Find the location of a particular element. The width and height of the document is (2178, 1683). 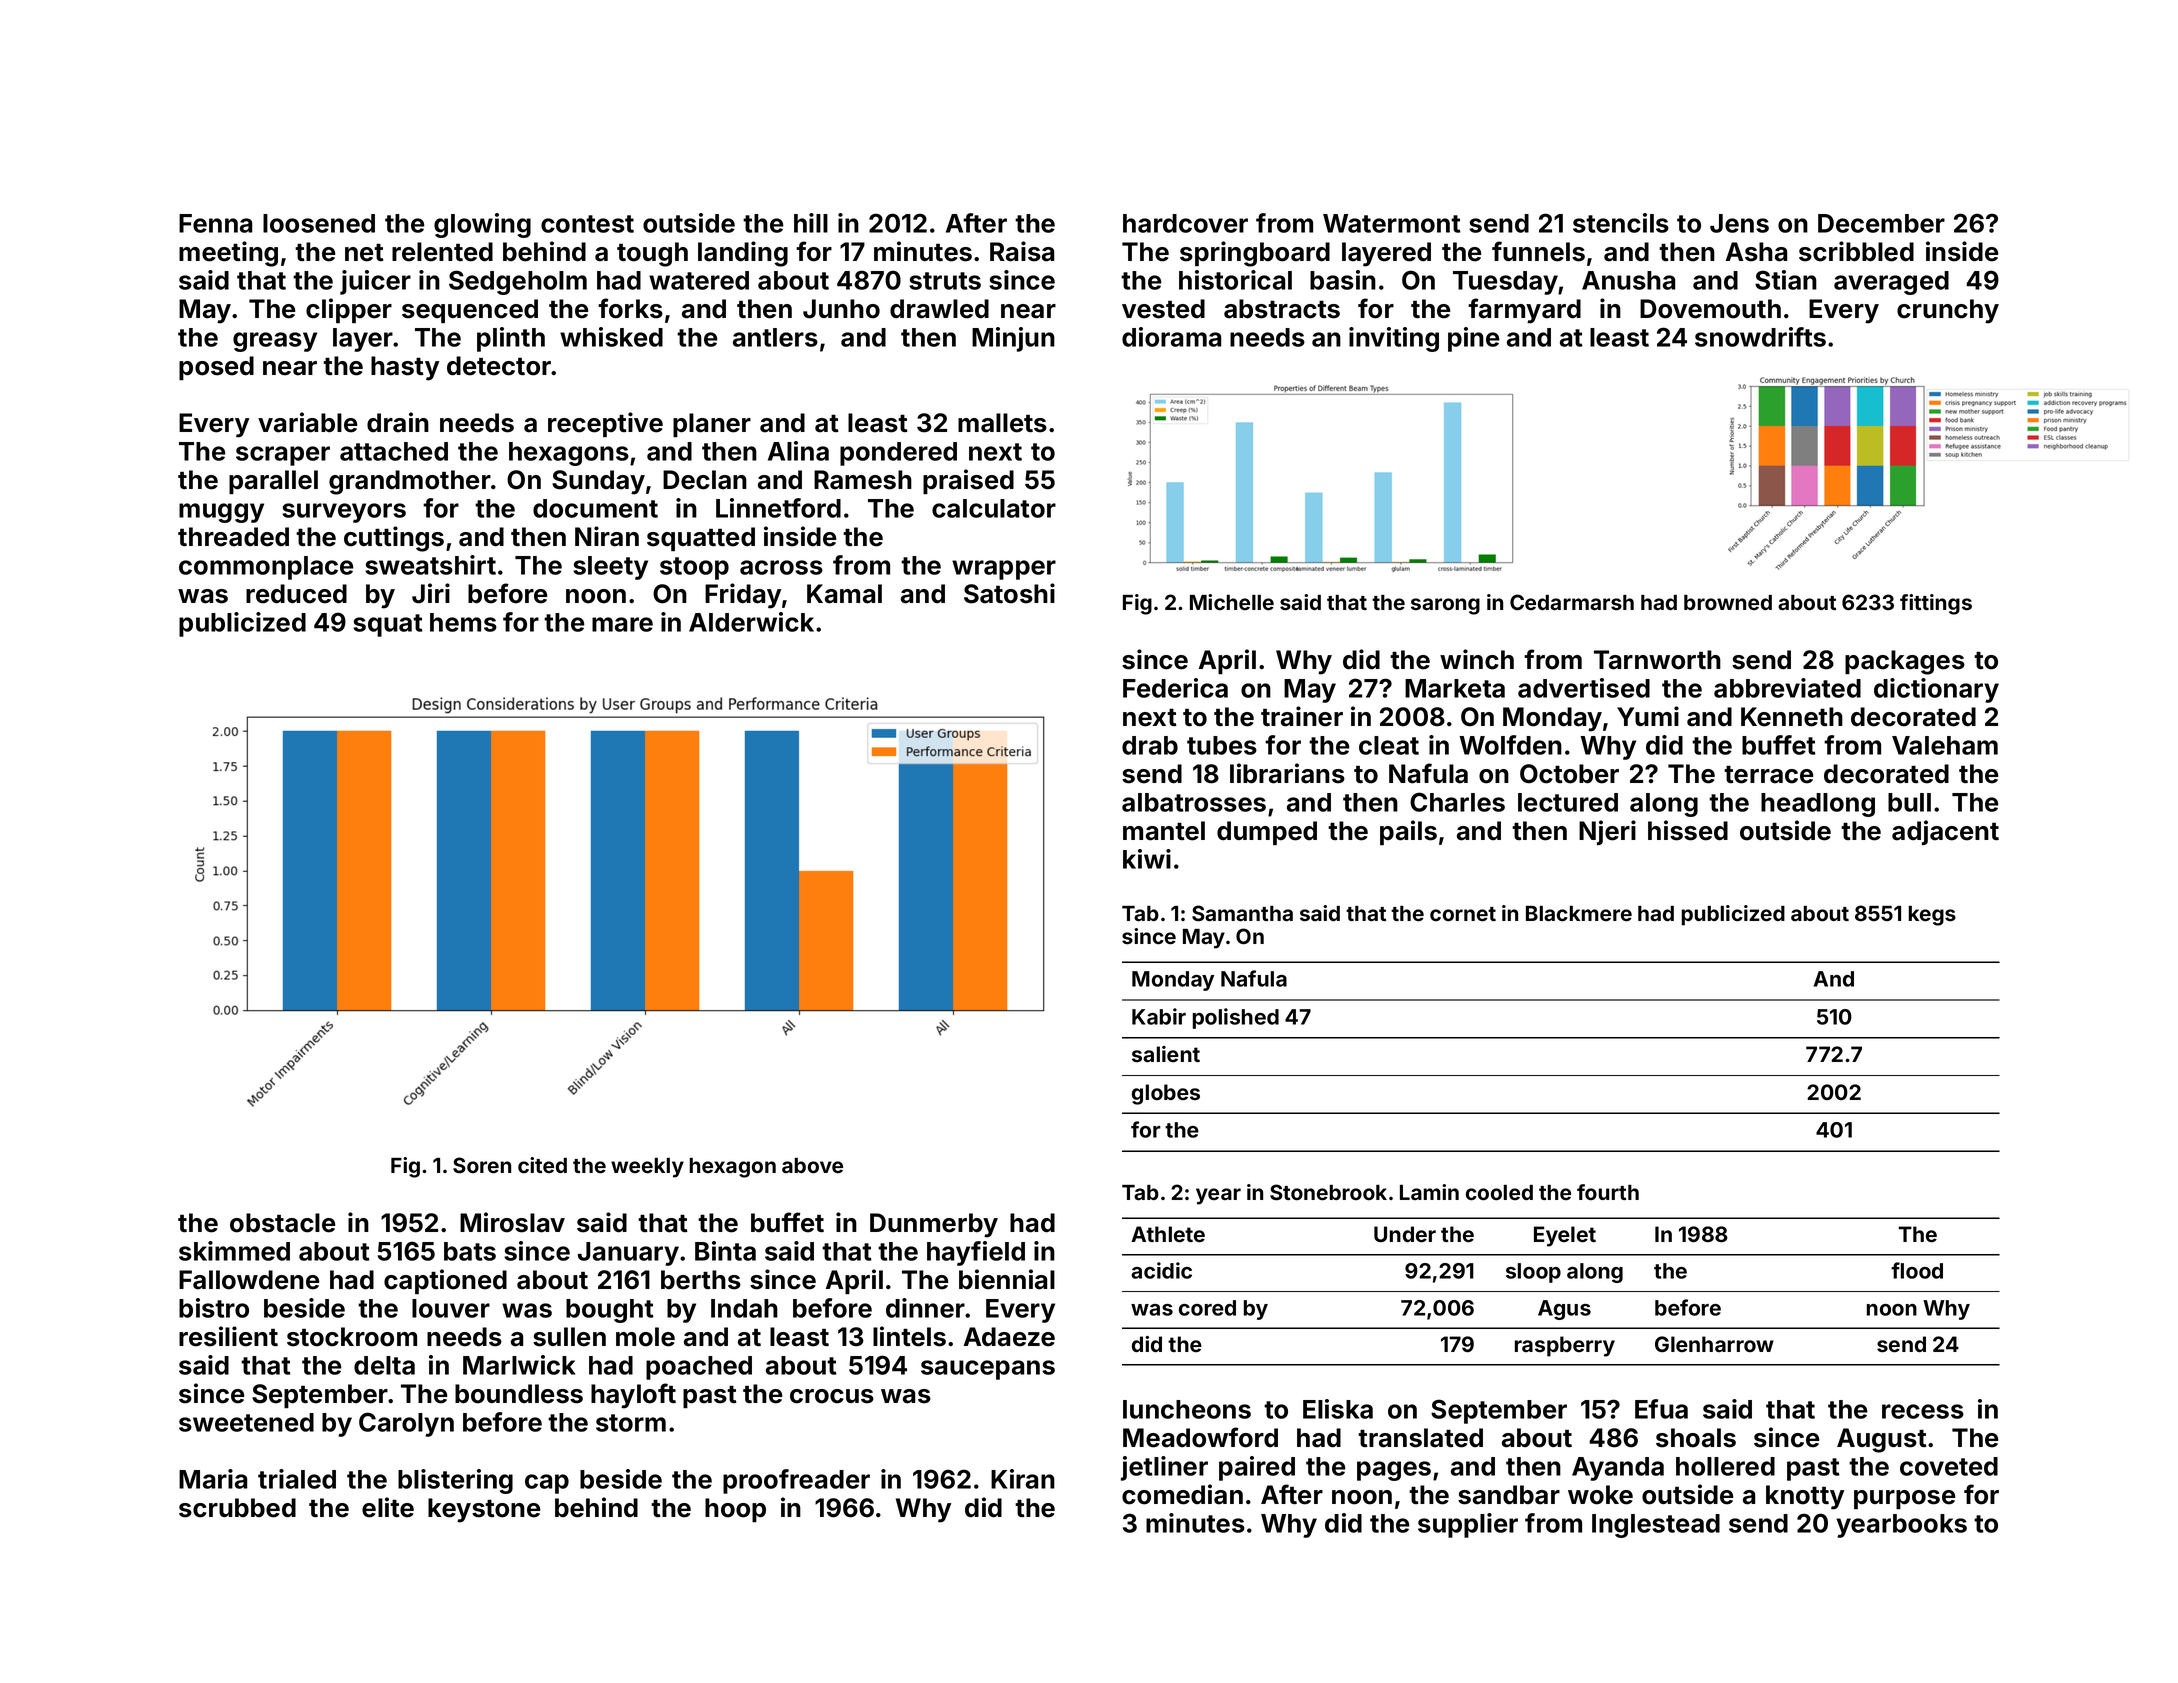

funnels is located at coordinates (1538, 251).
